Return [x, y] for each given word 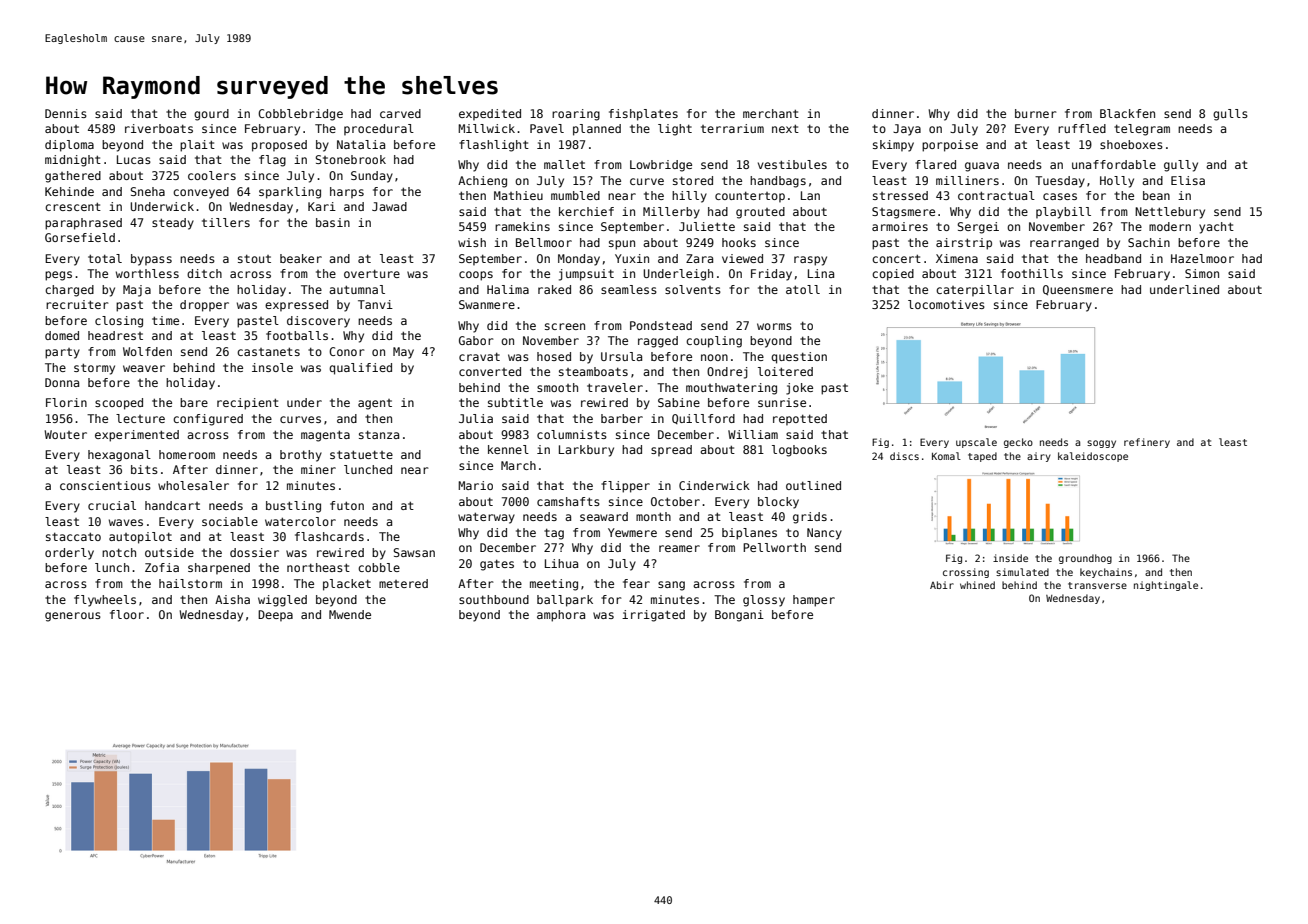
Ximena [957, 258]
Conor [347, 351]
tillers [226, 222]
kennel [508, 449]
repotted [800, 419]
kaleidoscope [1093, 457]
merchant [771, 113]
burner [1036, 113]
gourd [211, 115]
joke [799, 389]
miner [318, 469]
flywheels [105, 601]
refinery [1147, 443]
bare [194, 402]
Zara [699, 258]
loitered [785, 371]
